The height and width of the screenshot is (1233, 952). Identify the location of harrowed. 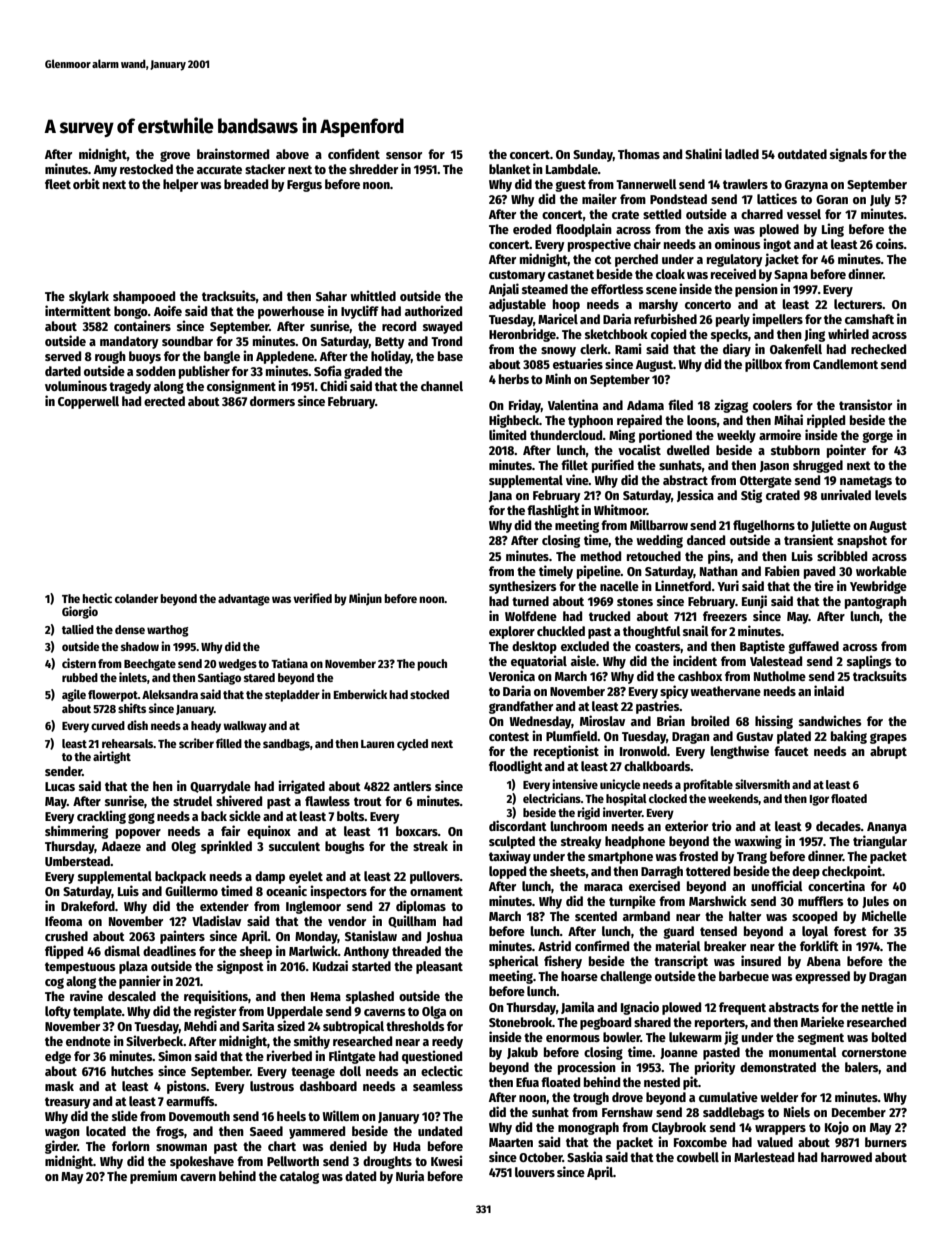
(846, 1157).
